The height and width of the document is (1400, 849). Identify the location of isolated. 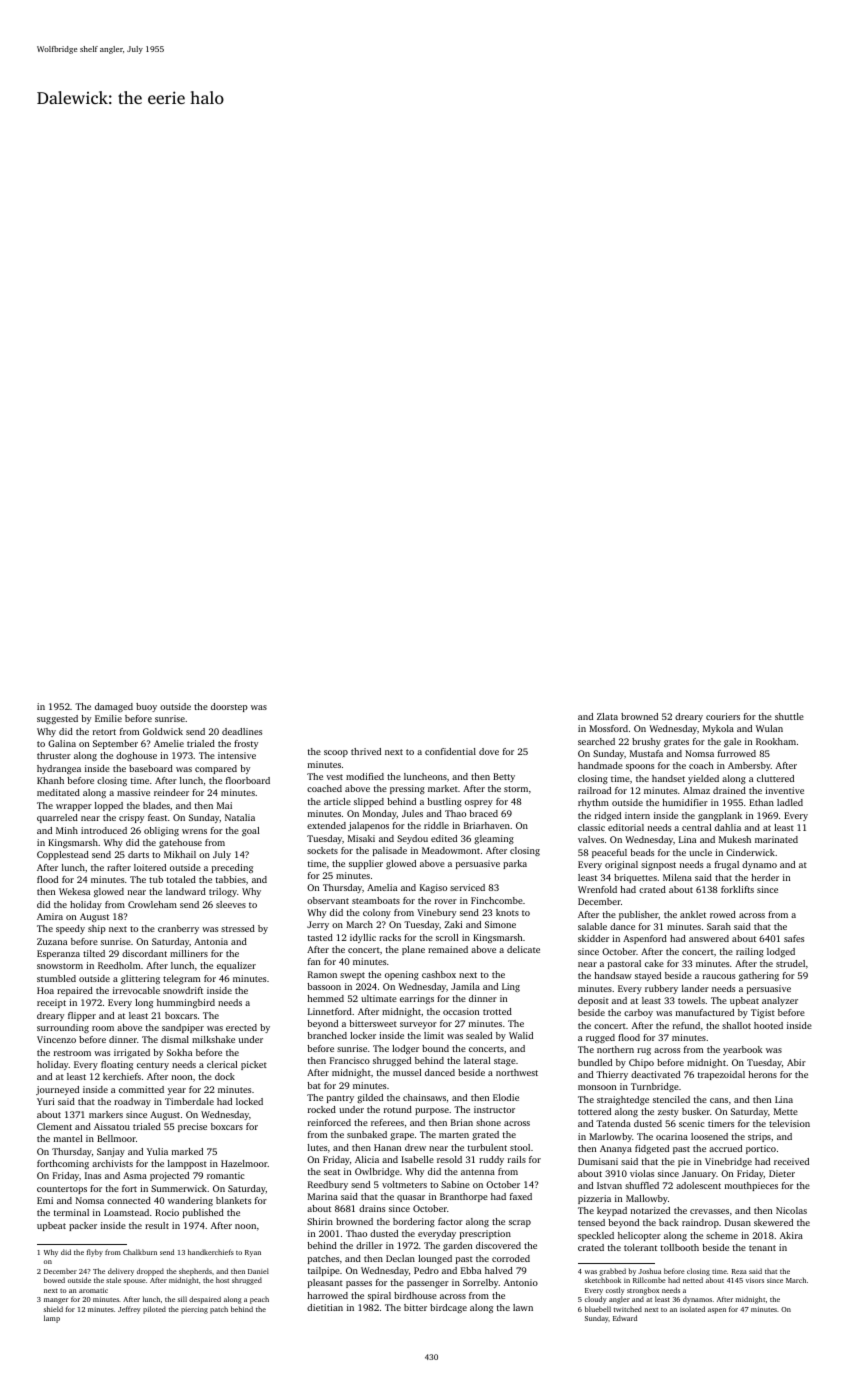
(692, 1309).
